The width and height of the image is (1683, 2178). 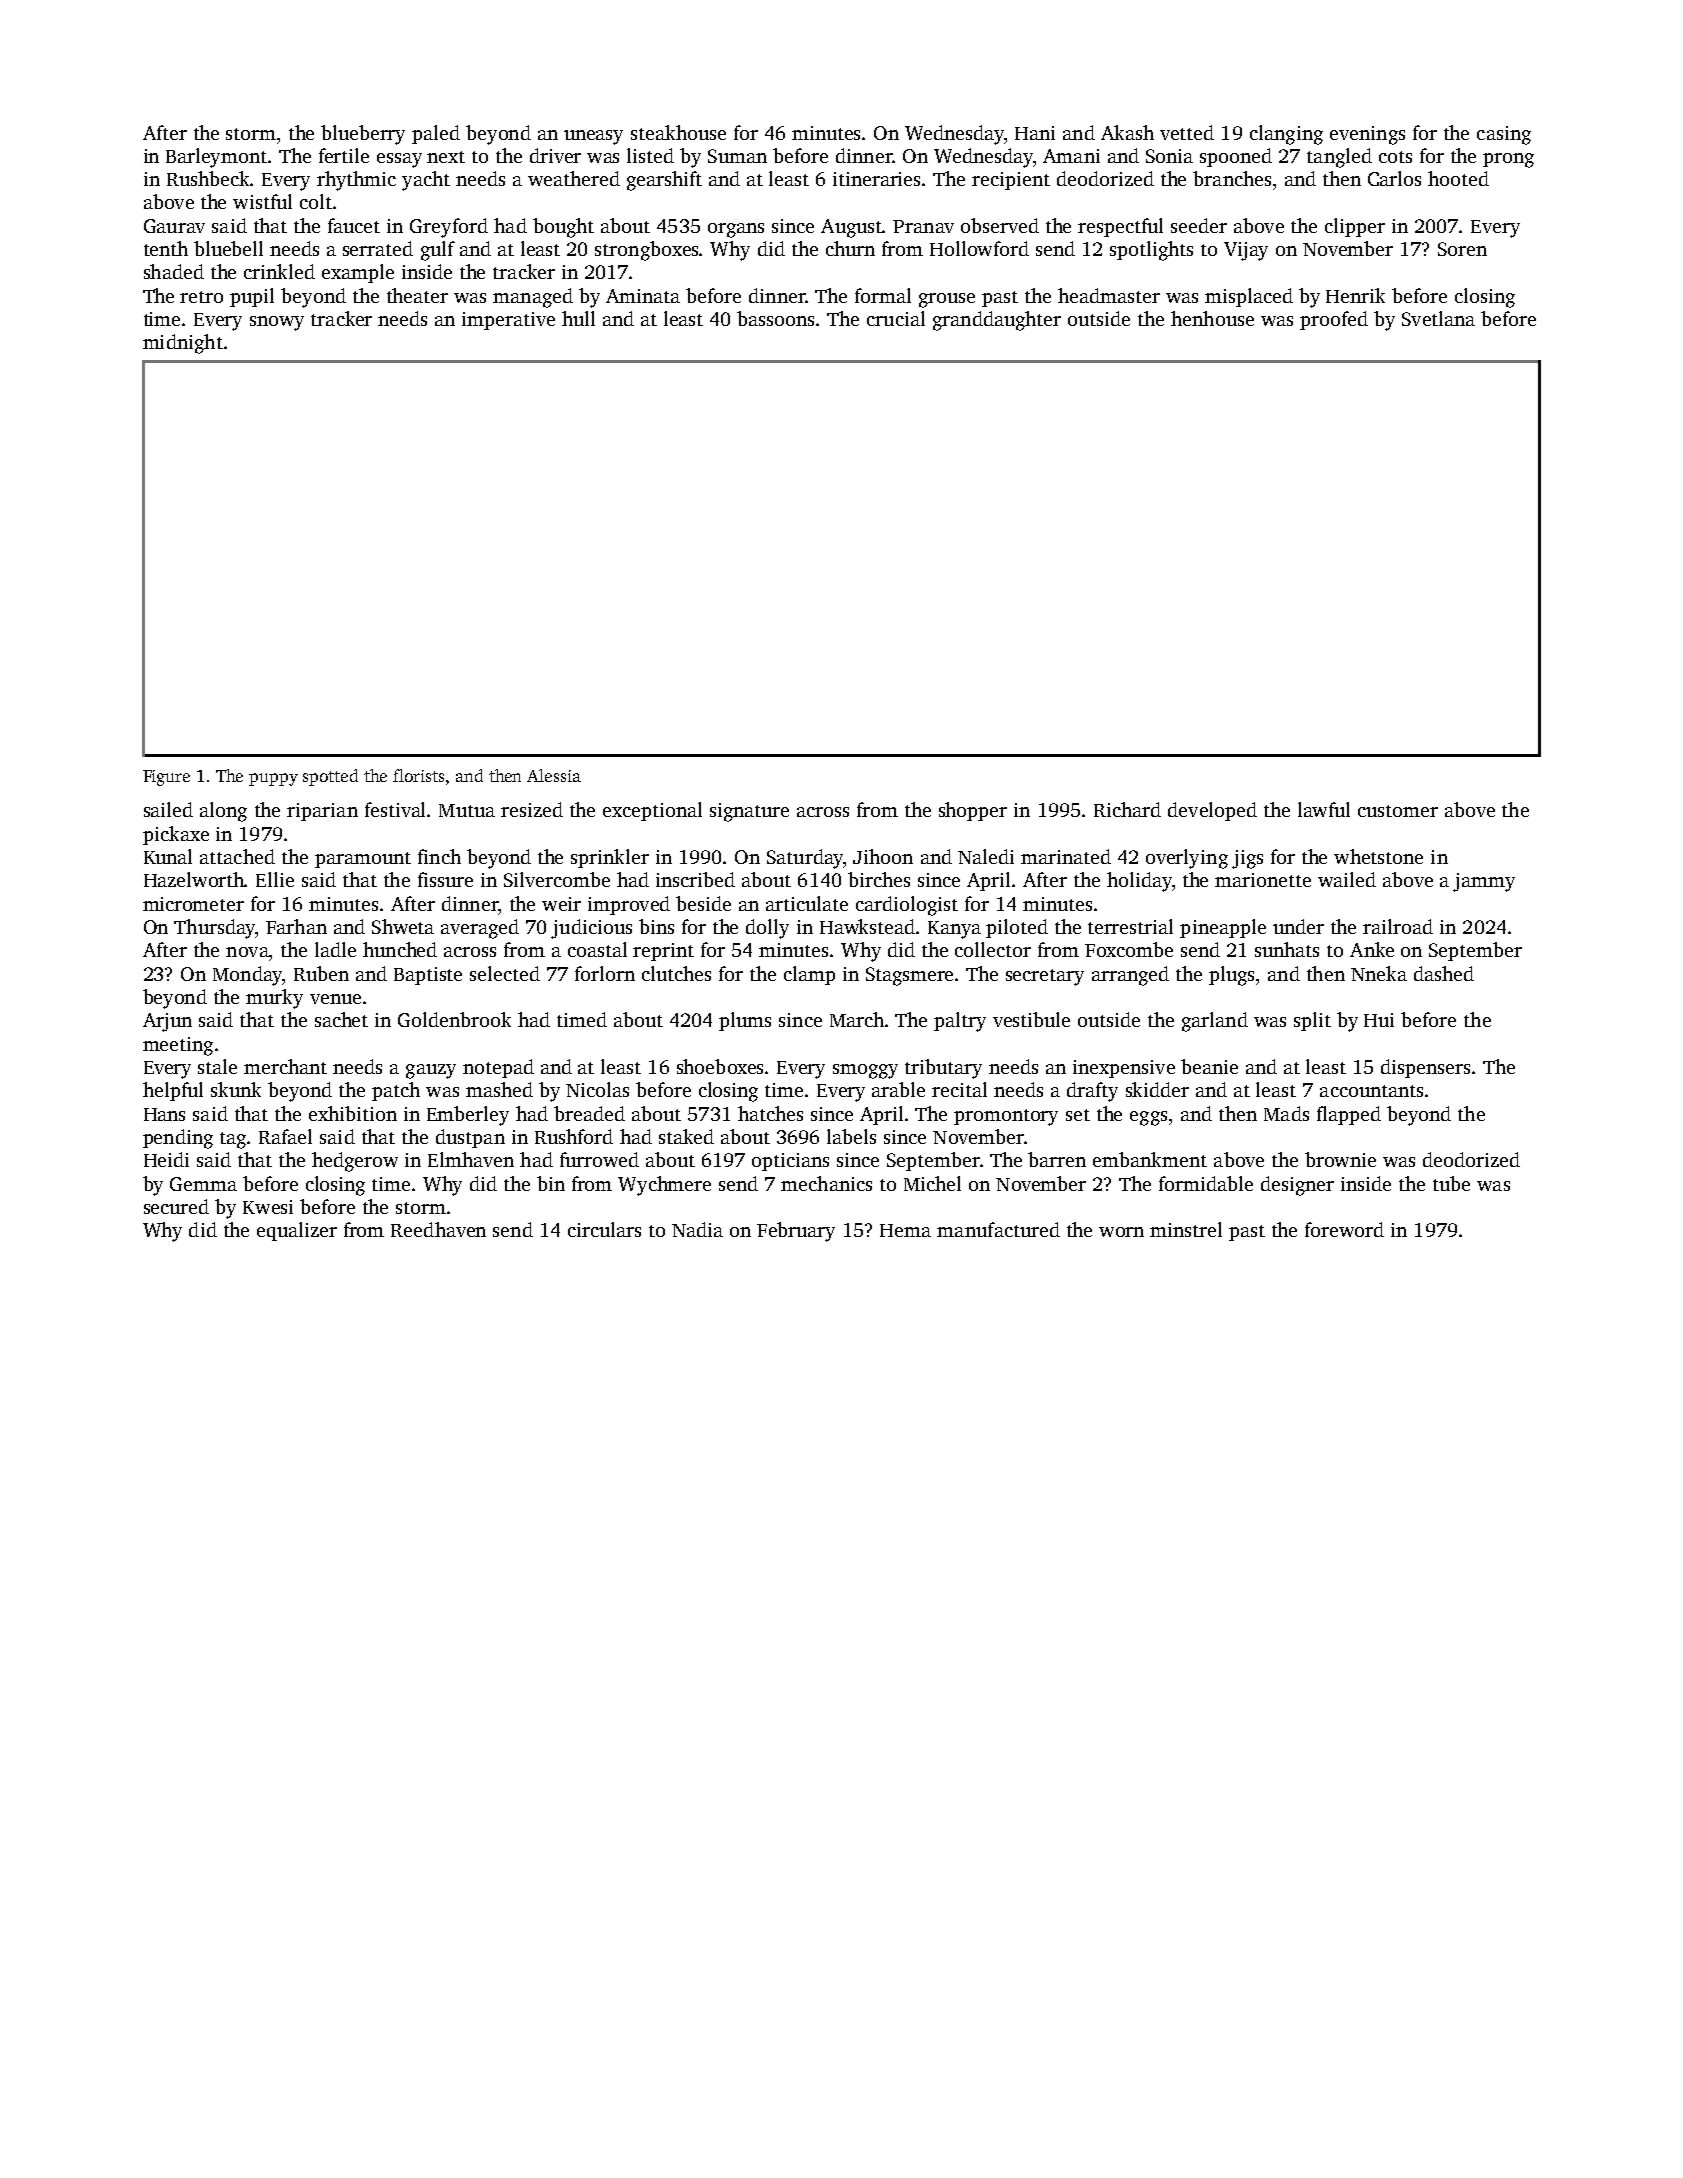 I want to click on imperative, so click(x=508, y=321).
